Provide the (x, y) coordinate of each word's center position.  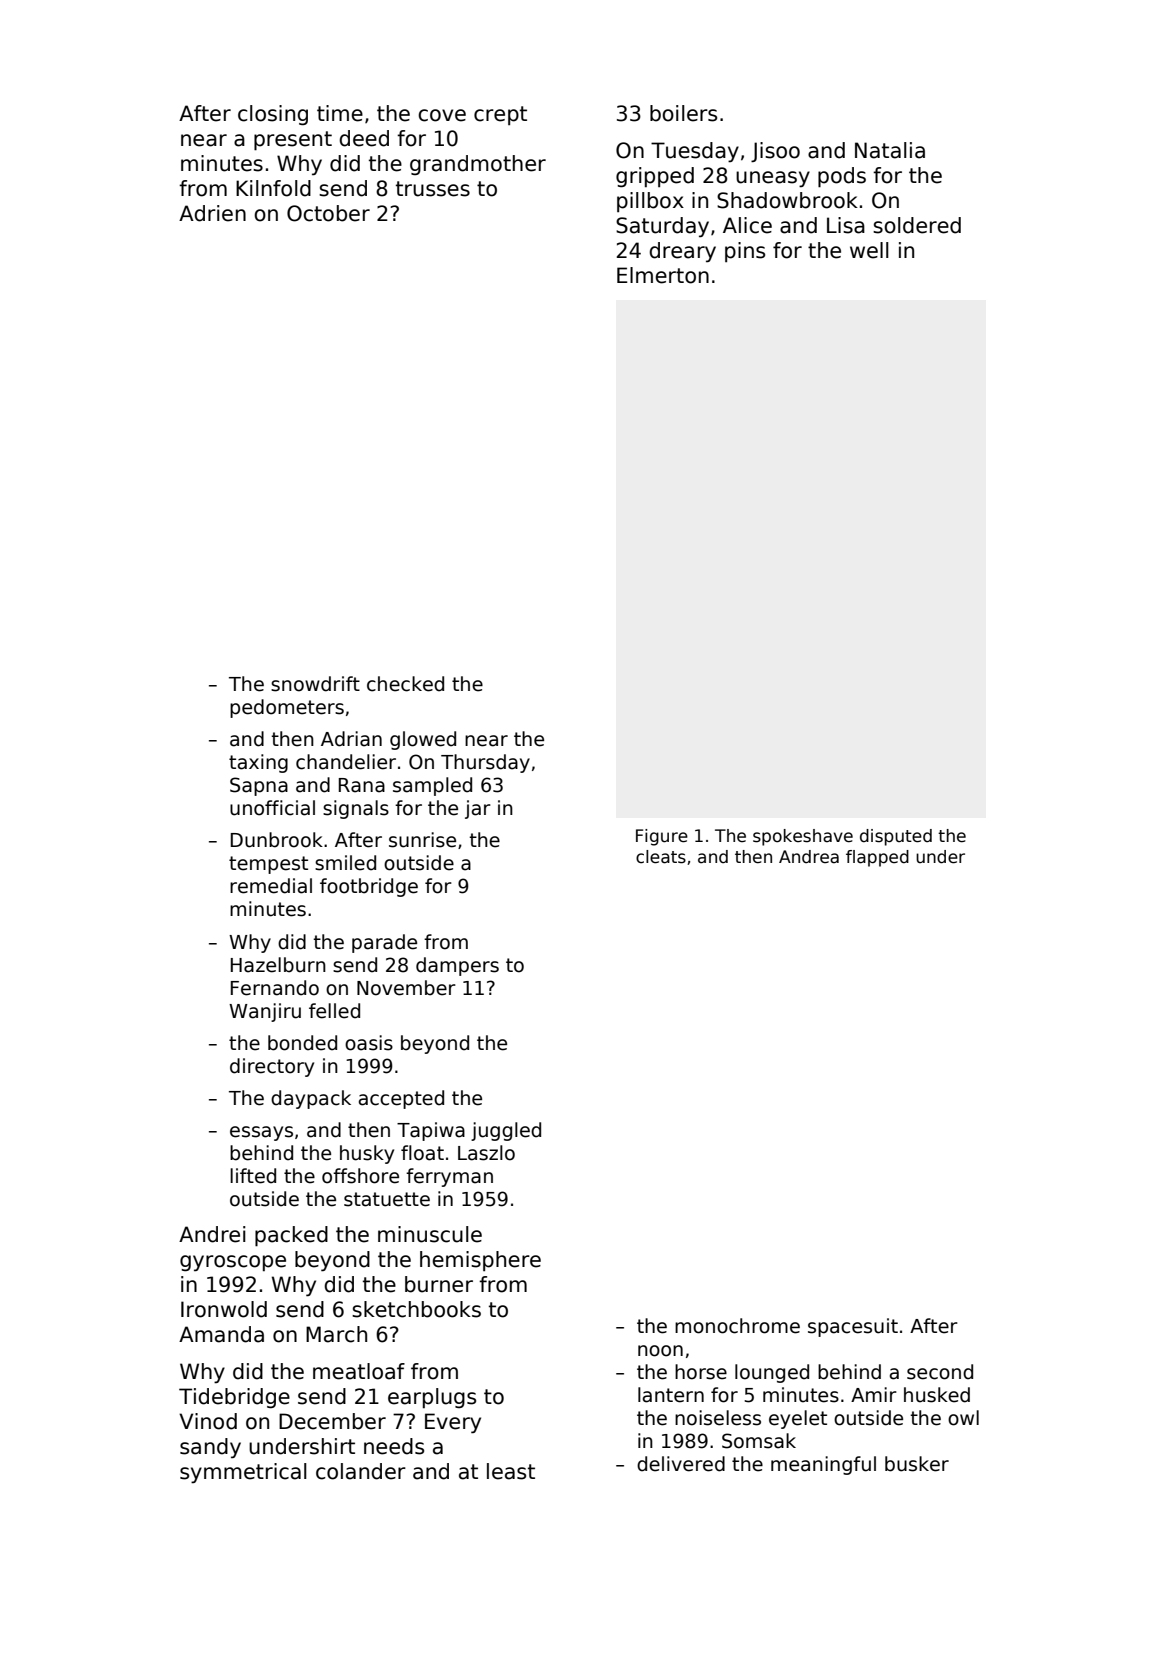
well (869, 250)
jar (478, 809)
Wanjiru (265, 1012)
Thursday (485, 763)
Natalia (890, 150)
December (332, 1421)
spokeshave (803, 837)
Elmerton (663, 275)
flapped (877, 858)
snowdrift (315, 684)
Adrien (212, 213)
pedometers (287, 708)
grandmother (478, 165)
